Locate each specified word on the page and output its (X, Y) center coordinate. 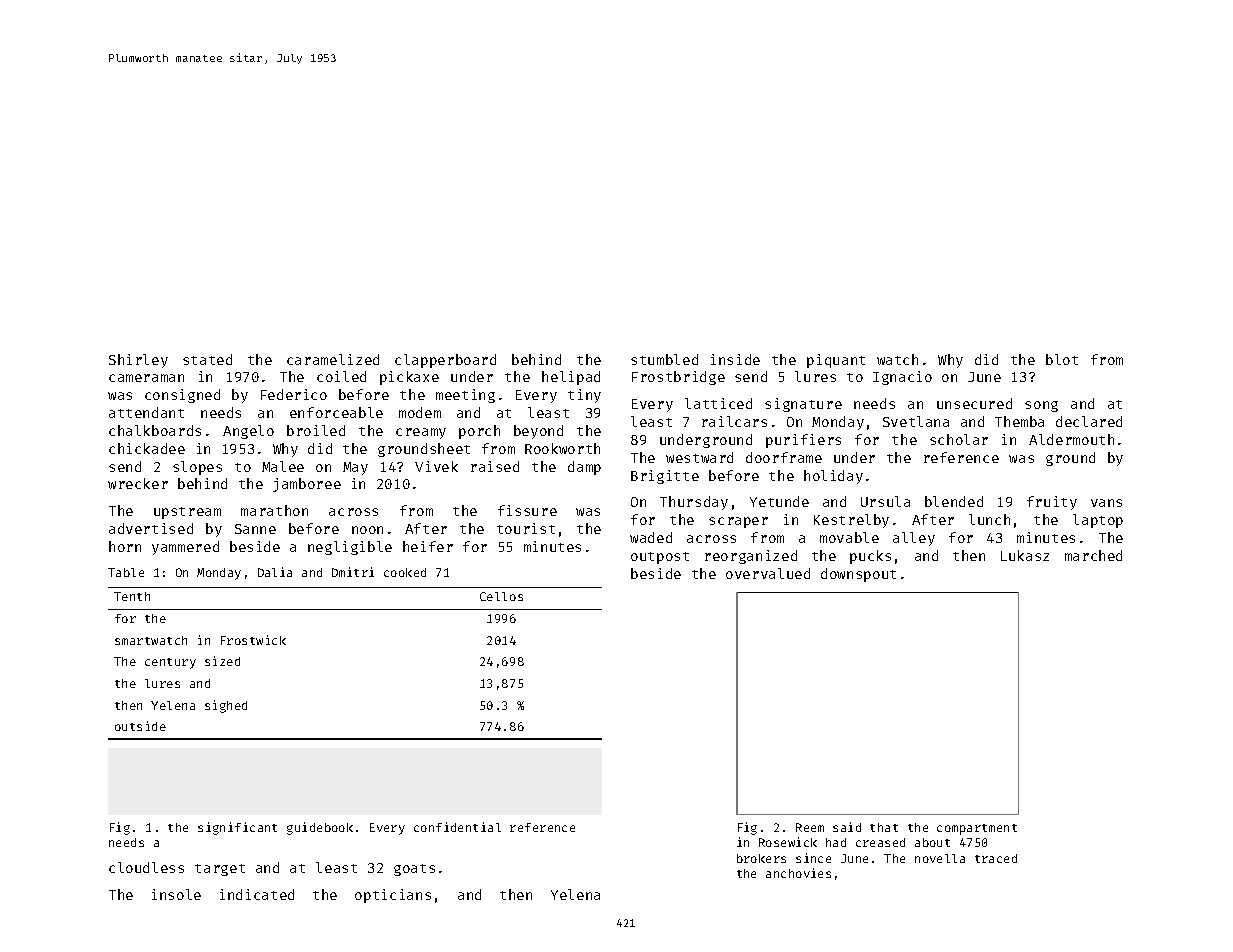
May (355, 468)
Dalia (275, 572)
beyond (538, 432)
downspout (858, 575)
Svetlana (916, 421)
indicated (257, 894)
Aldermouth (1071, 439)
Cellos (501, 596)
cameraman (146, 378)
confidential (457, 827)
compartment (977, 829)
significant (237, 828)
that (884, 827)
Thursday (694, 503)
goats (414, 870)
